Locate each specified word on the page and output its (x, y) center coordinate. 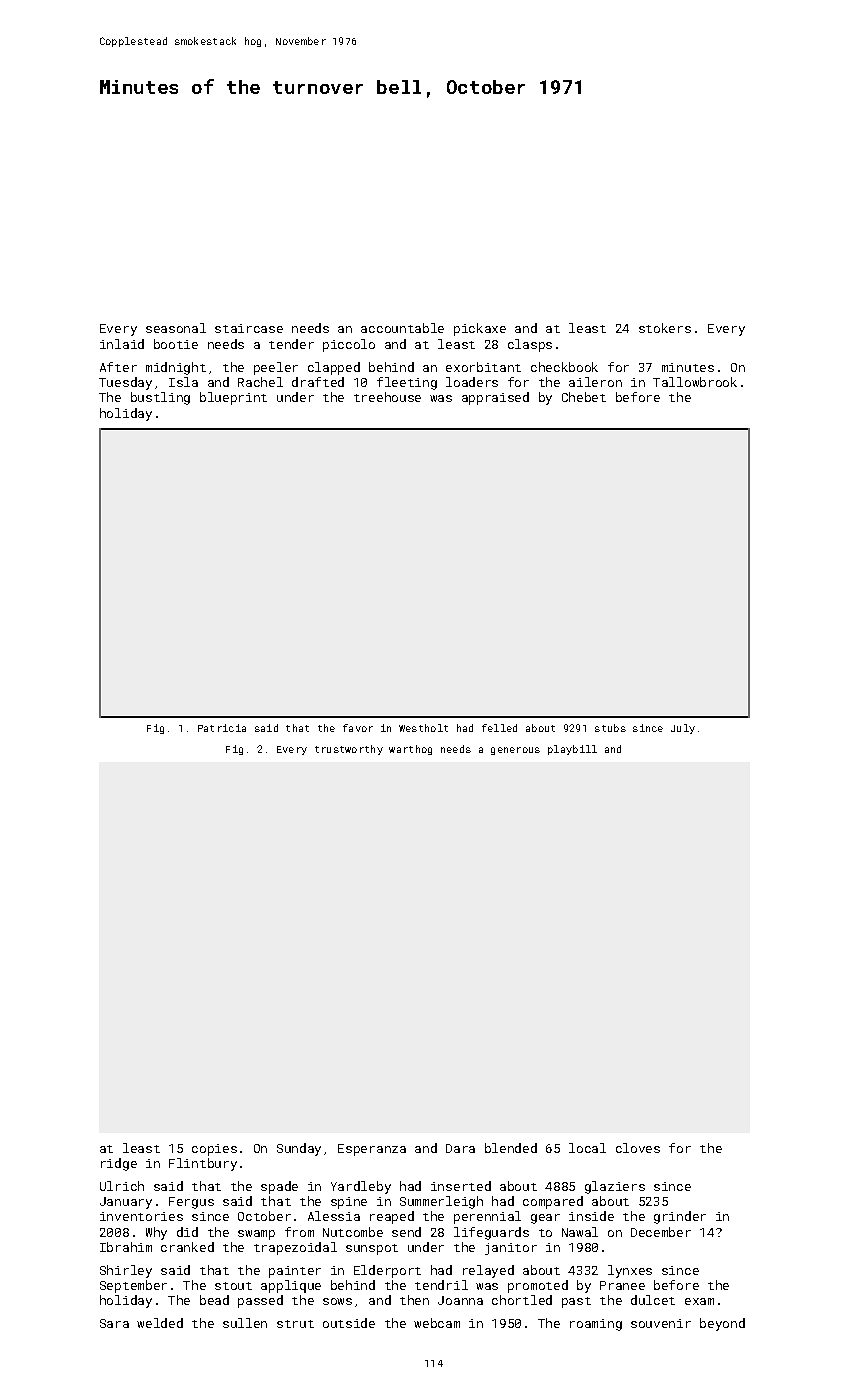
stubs (610, 728)
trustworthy (349, 750)
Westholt (423, 728)
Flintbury (203, 1164)
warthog (410, 750)
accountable (402, 328)
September (133, 1286)
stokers (665, 328)
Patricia (222, 728)
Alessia (334, 1216)
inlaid (122, 344)
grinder (680, 1217)
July (683, 729)
